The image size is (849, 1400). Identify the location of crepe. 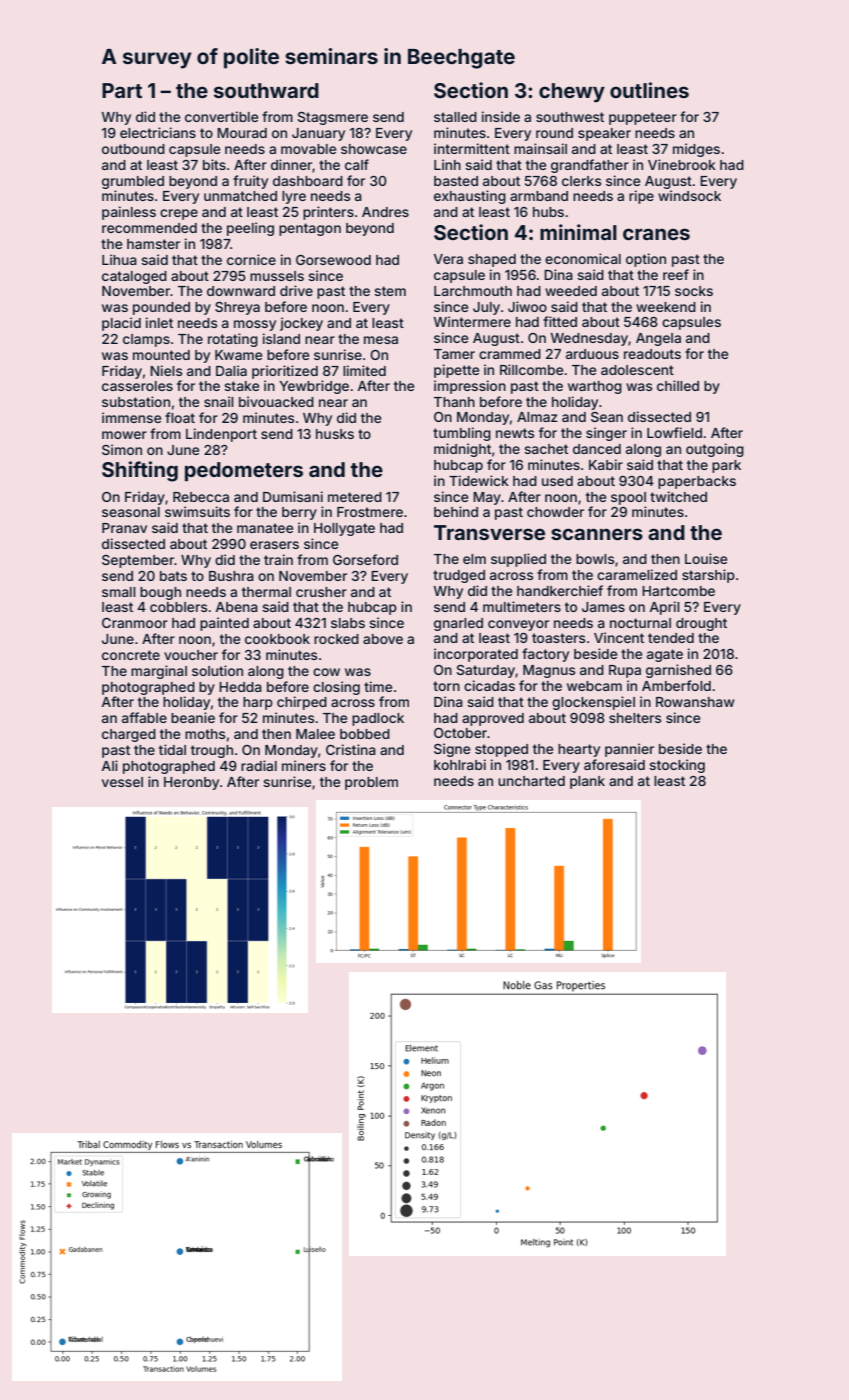
(179, 214).
